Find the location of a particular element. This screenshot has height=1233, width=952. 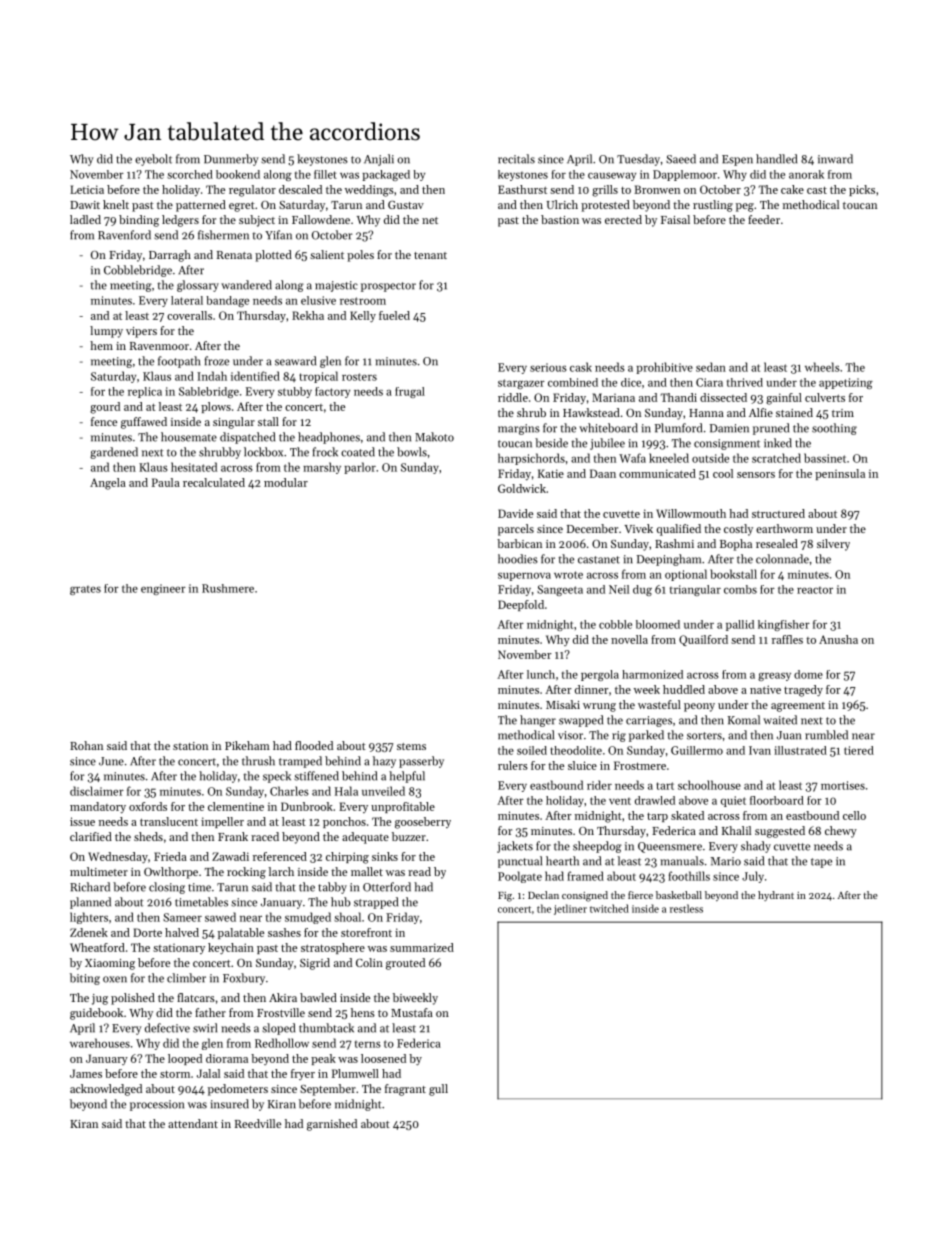

gull is located at coordinates (438, 1090).
